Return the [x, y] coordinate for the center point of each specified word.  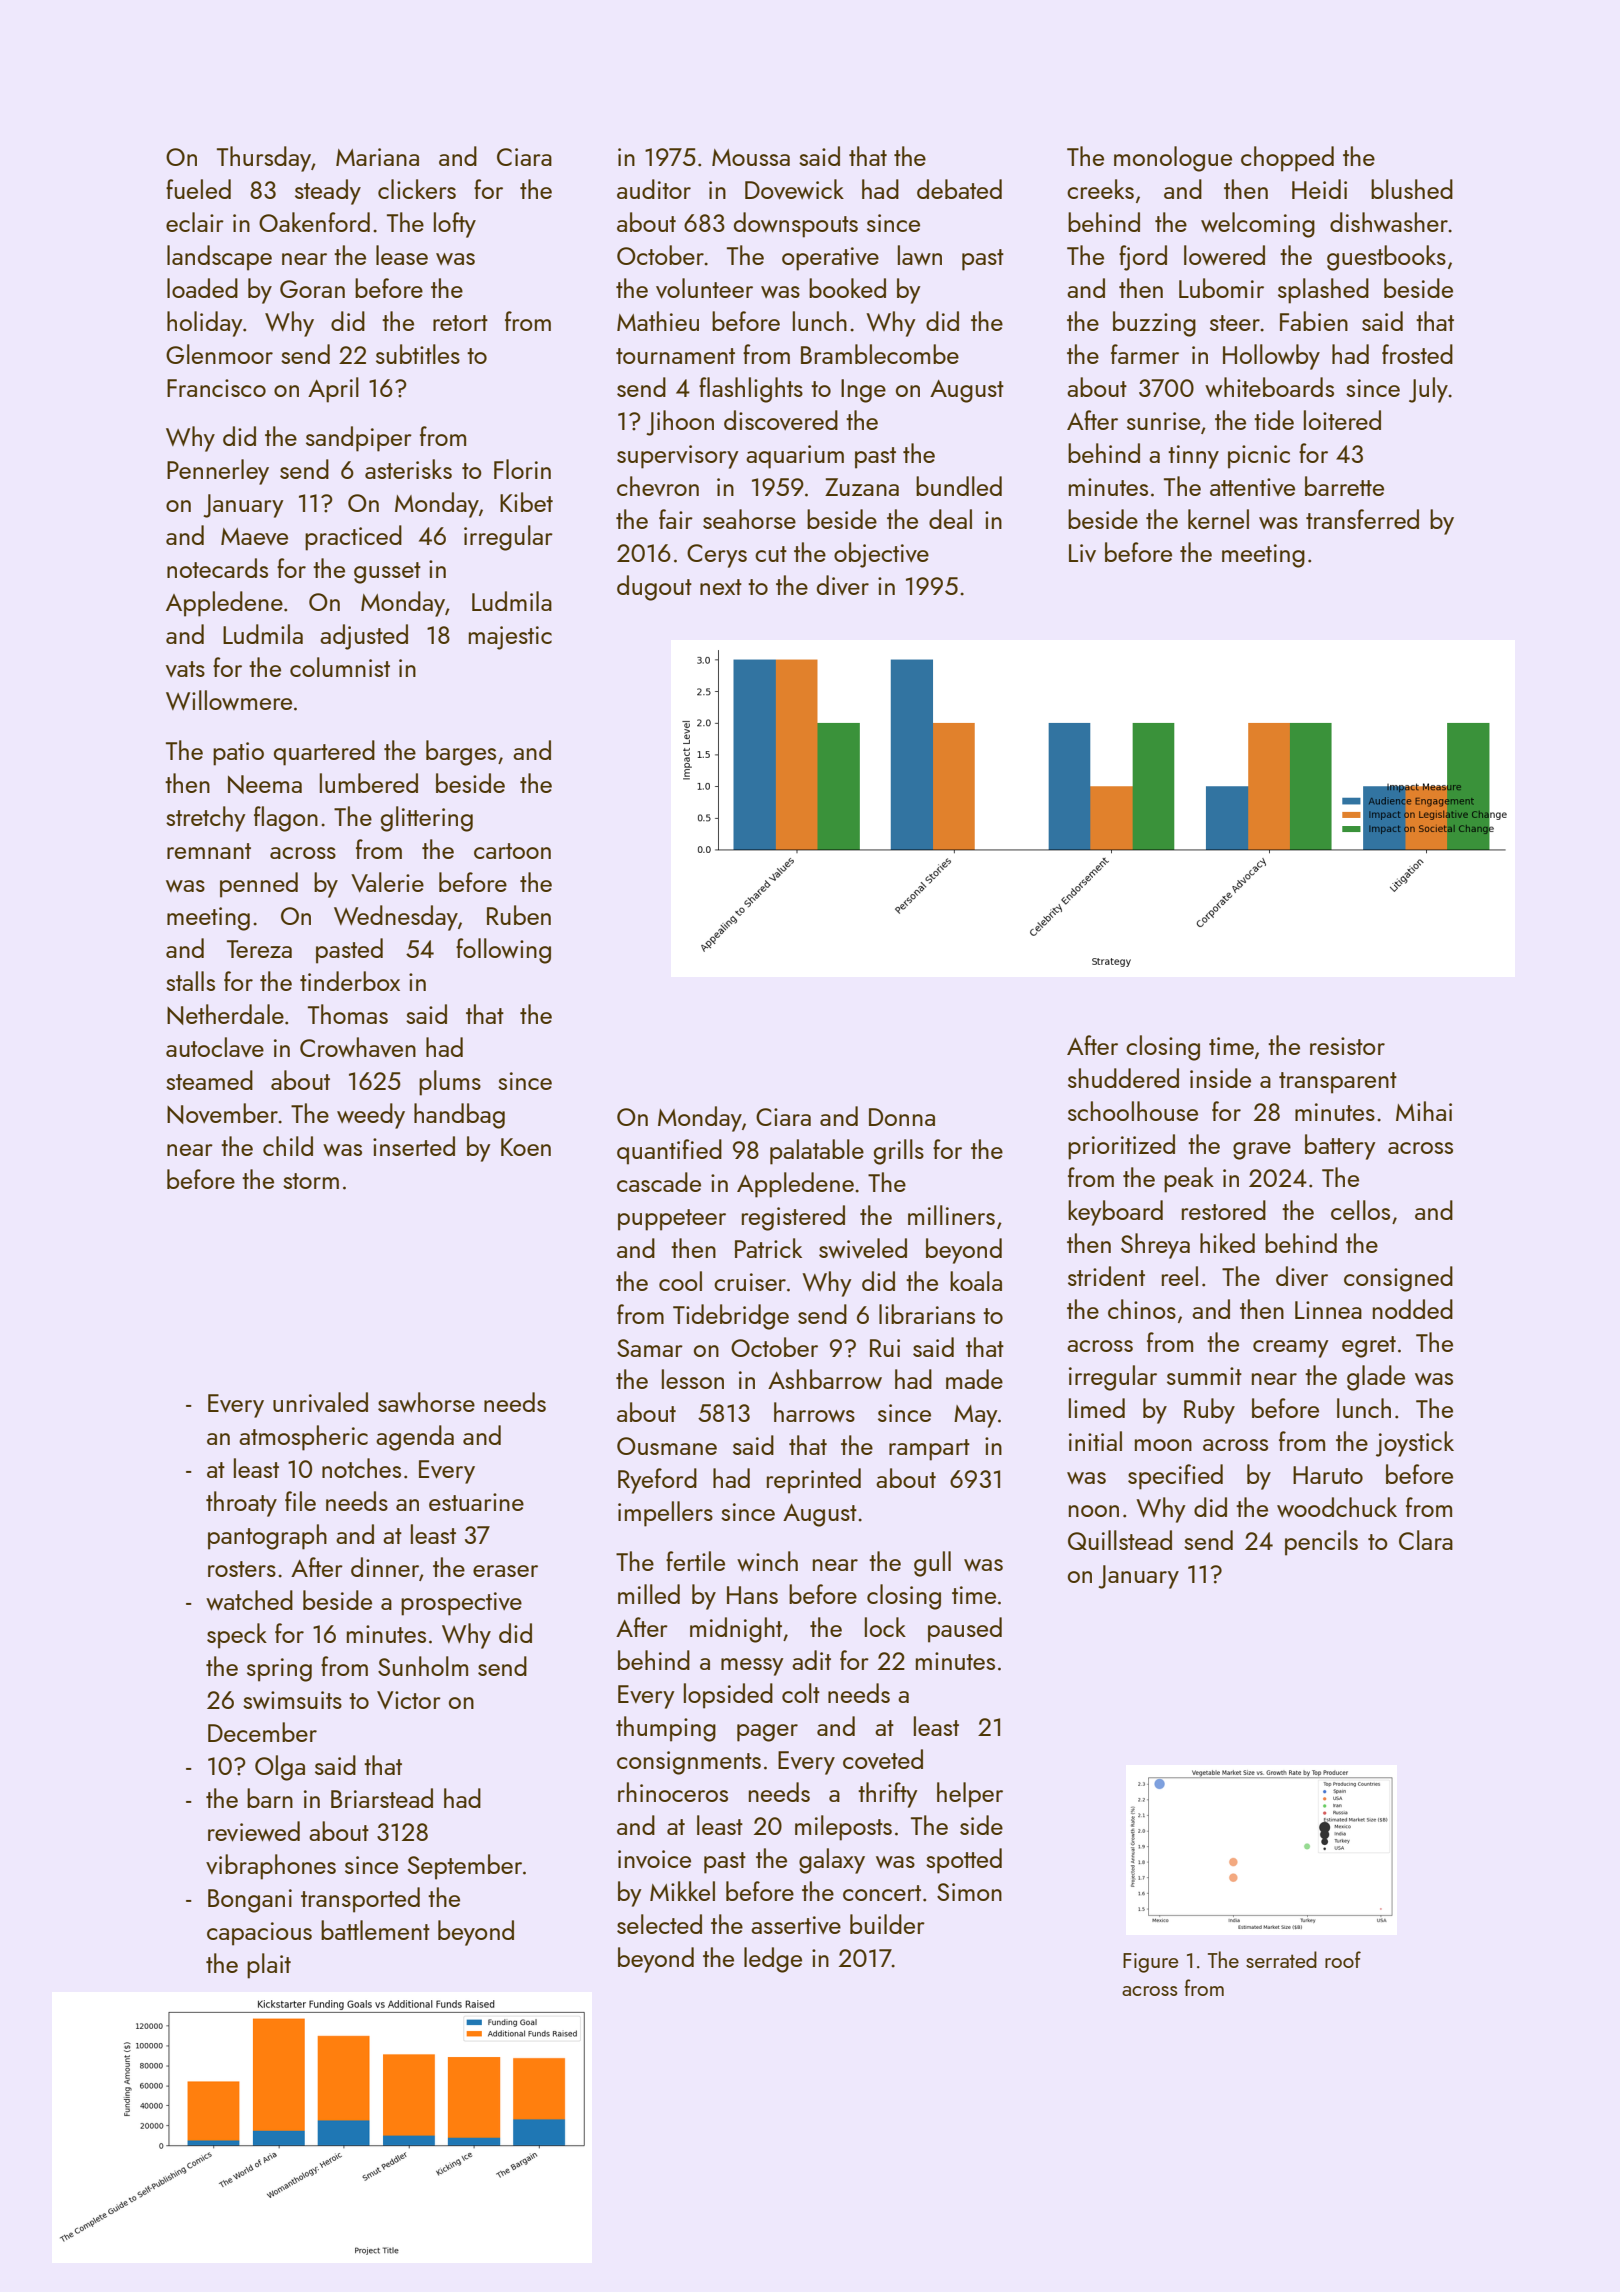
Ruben [519, 915]
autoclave [215, 1047]
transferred [1362, 519]
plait [269, 1966]
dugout [654, 588]
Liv [1082, 553]
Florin [522, 469]
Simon [969, 1892]
